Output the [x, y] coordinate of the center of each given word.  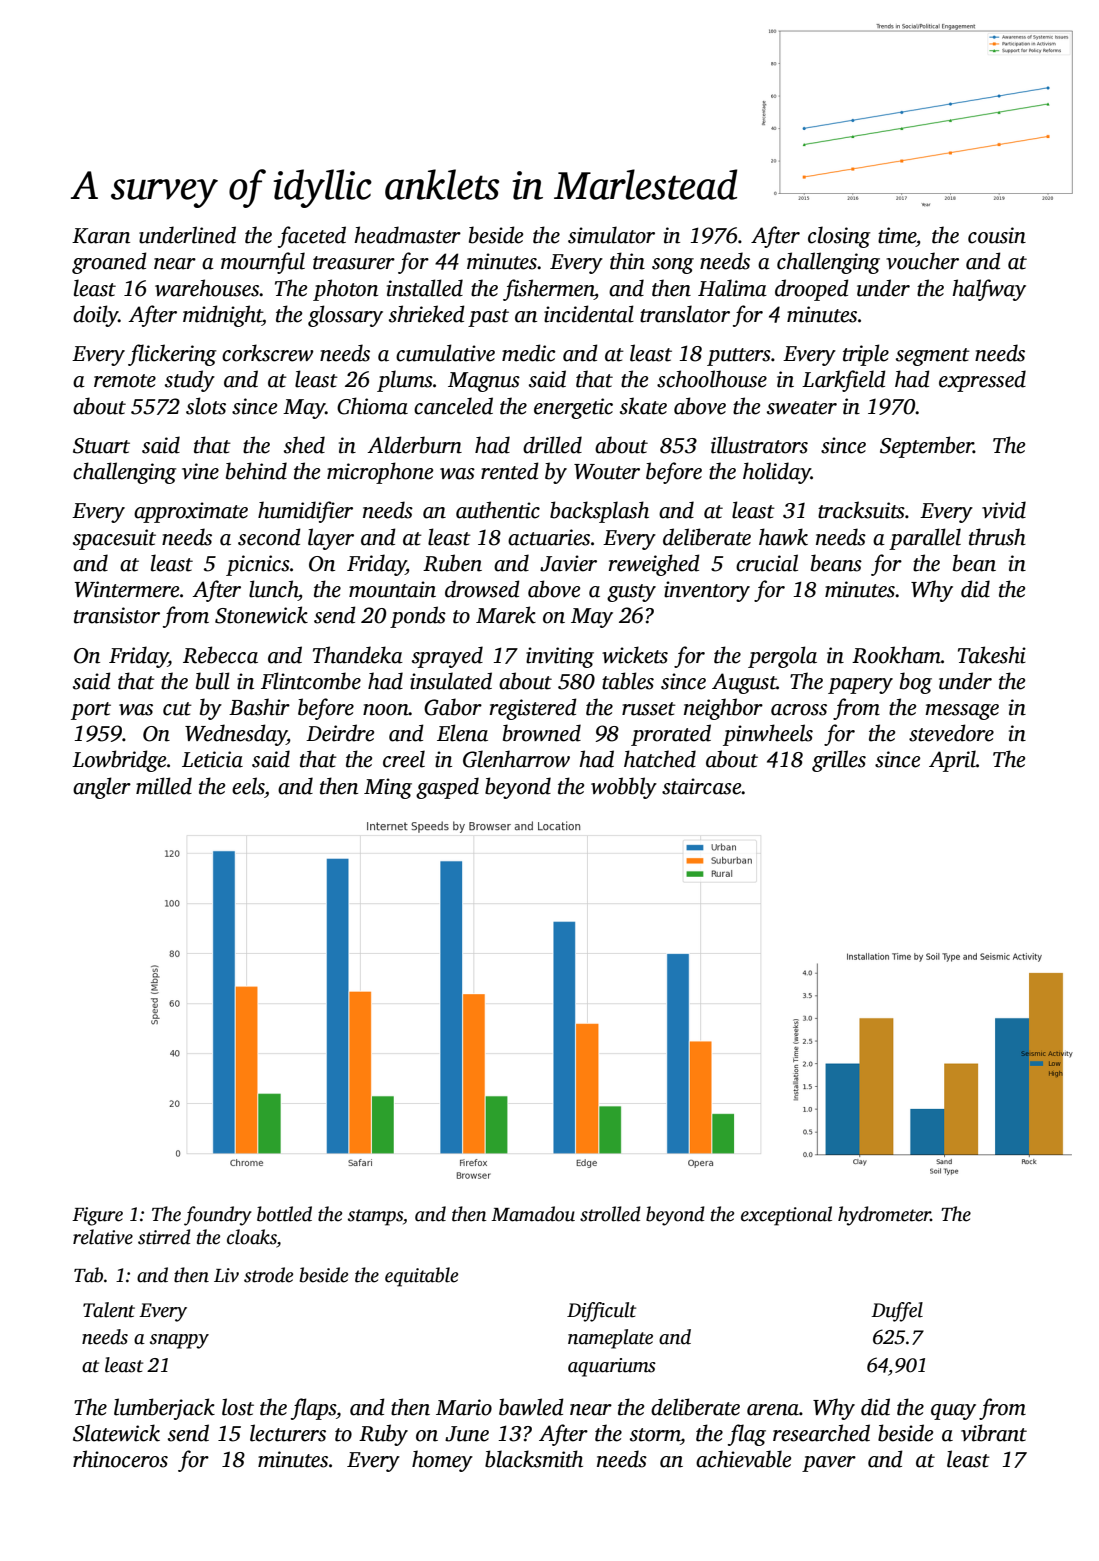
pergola [782, 657]
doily [96, 316]
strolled [610, 1214]
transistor [117, 615]
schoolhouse [712, 379]
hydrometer [884, 1216]
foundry [218, 1216]
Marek [506, 615]
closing [839, 237]
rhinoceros [120, 1459]
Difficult [601, 1312]
